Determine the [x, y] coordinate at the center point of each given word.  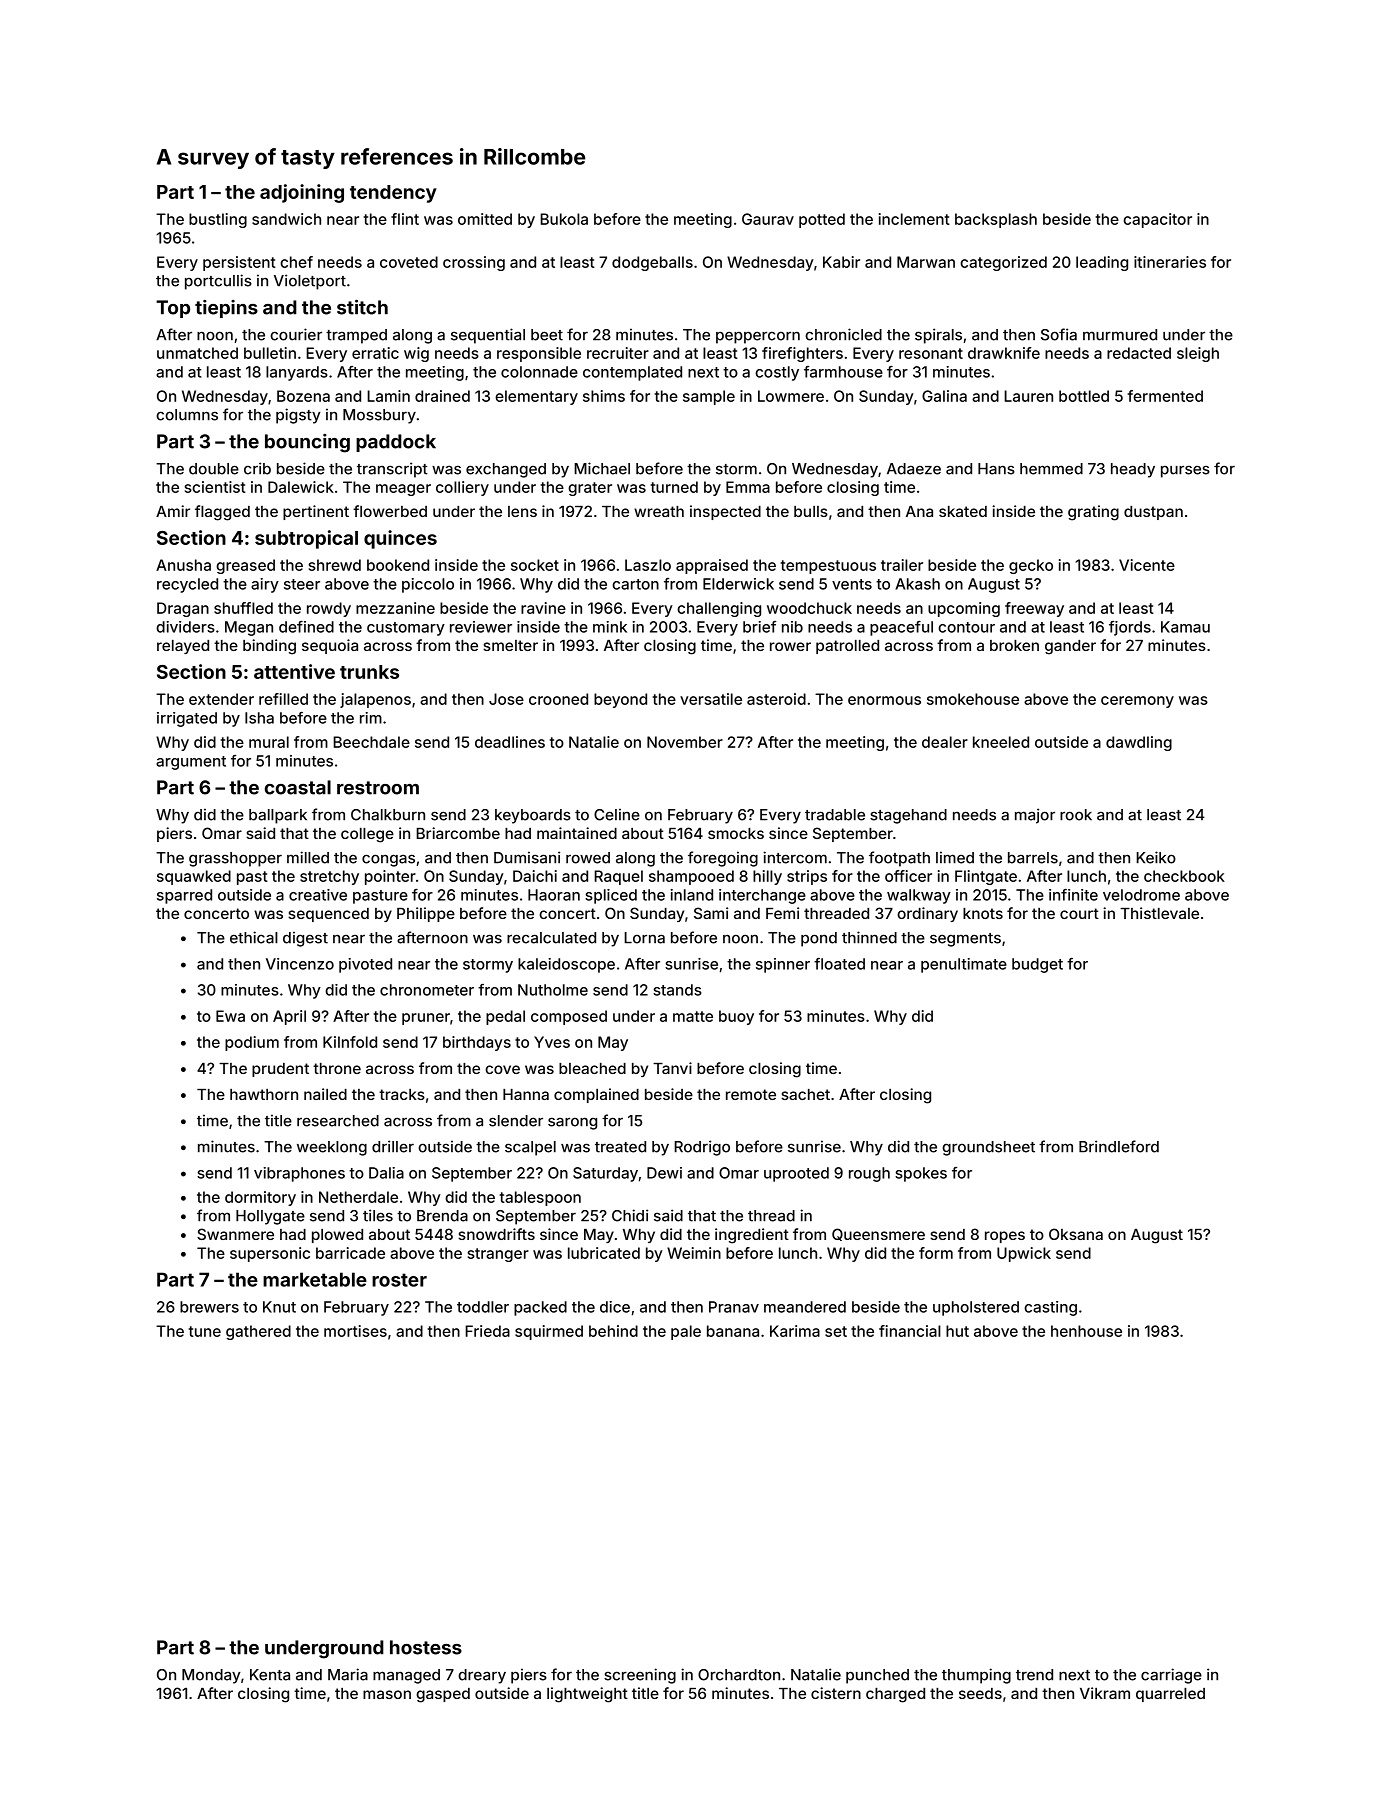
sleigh [1198, 354]
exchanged [506, 470]
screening [640, 1676]
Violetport [310, 282]
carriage [1171, 1676]
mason [387, 1694]
